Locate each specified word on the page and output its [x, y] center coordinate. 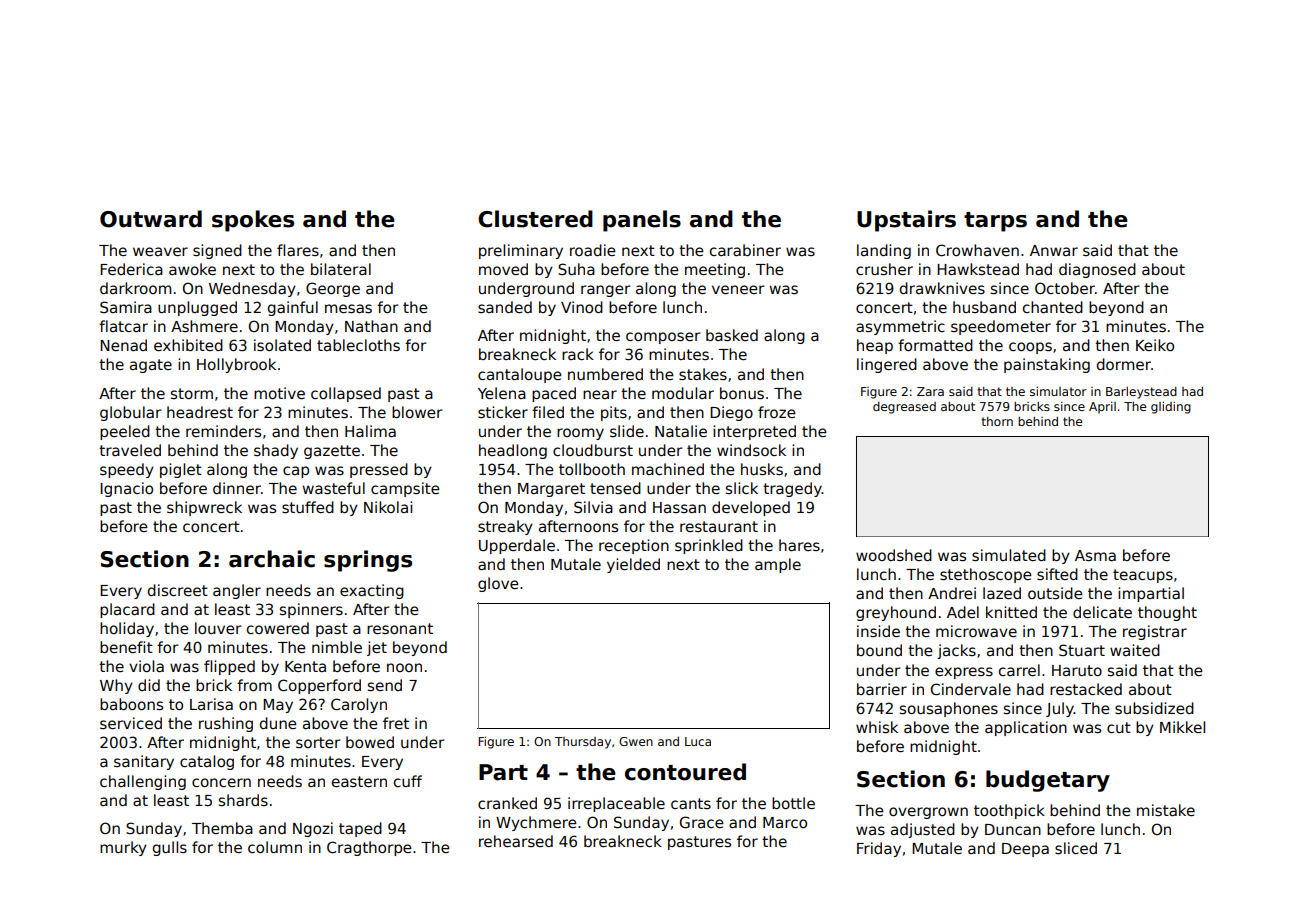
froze [777, 412]
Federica [131, 269]
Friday [879, 849]
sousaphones [949, 709]
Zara [930, 391]
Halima [370, 431]
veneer [738, 289]
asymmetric [900, 327]
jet [377, 648]
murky [123, 848]
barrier [882, 689]
